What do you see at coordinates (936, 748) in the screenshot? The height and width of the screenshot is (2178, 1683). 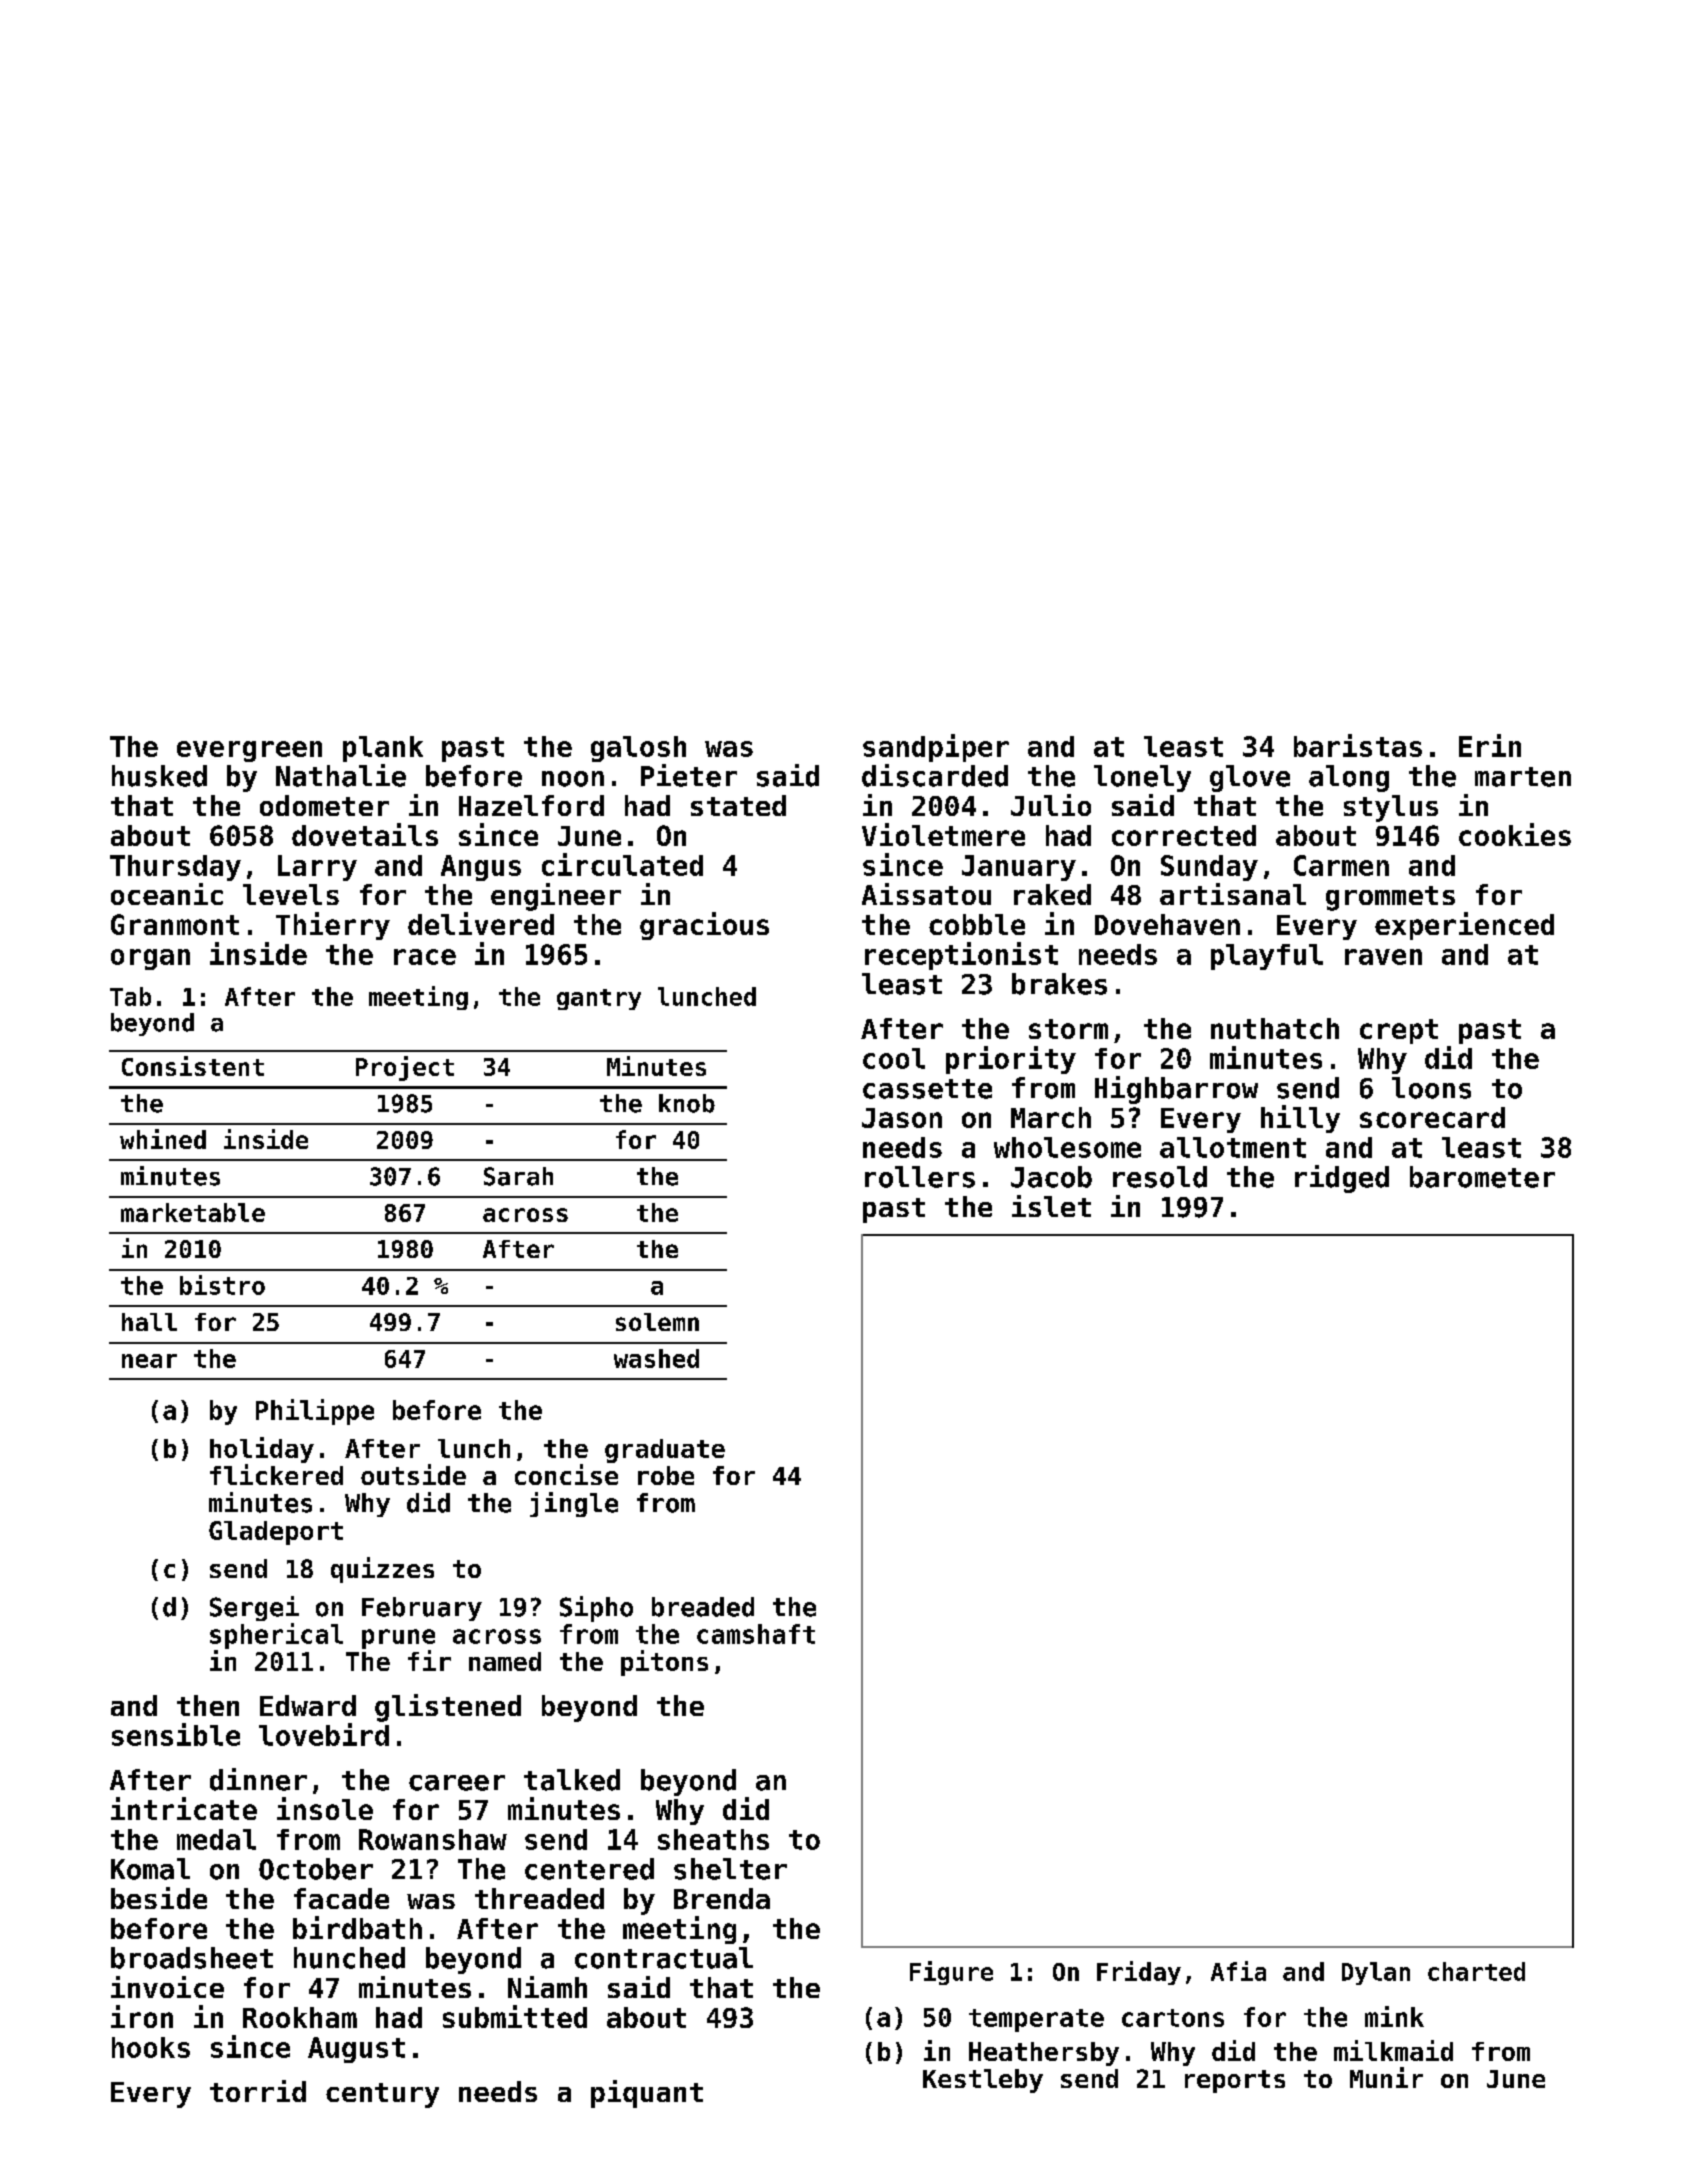 I see `sandpiper` at bounding box center [936, 748].
